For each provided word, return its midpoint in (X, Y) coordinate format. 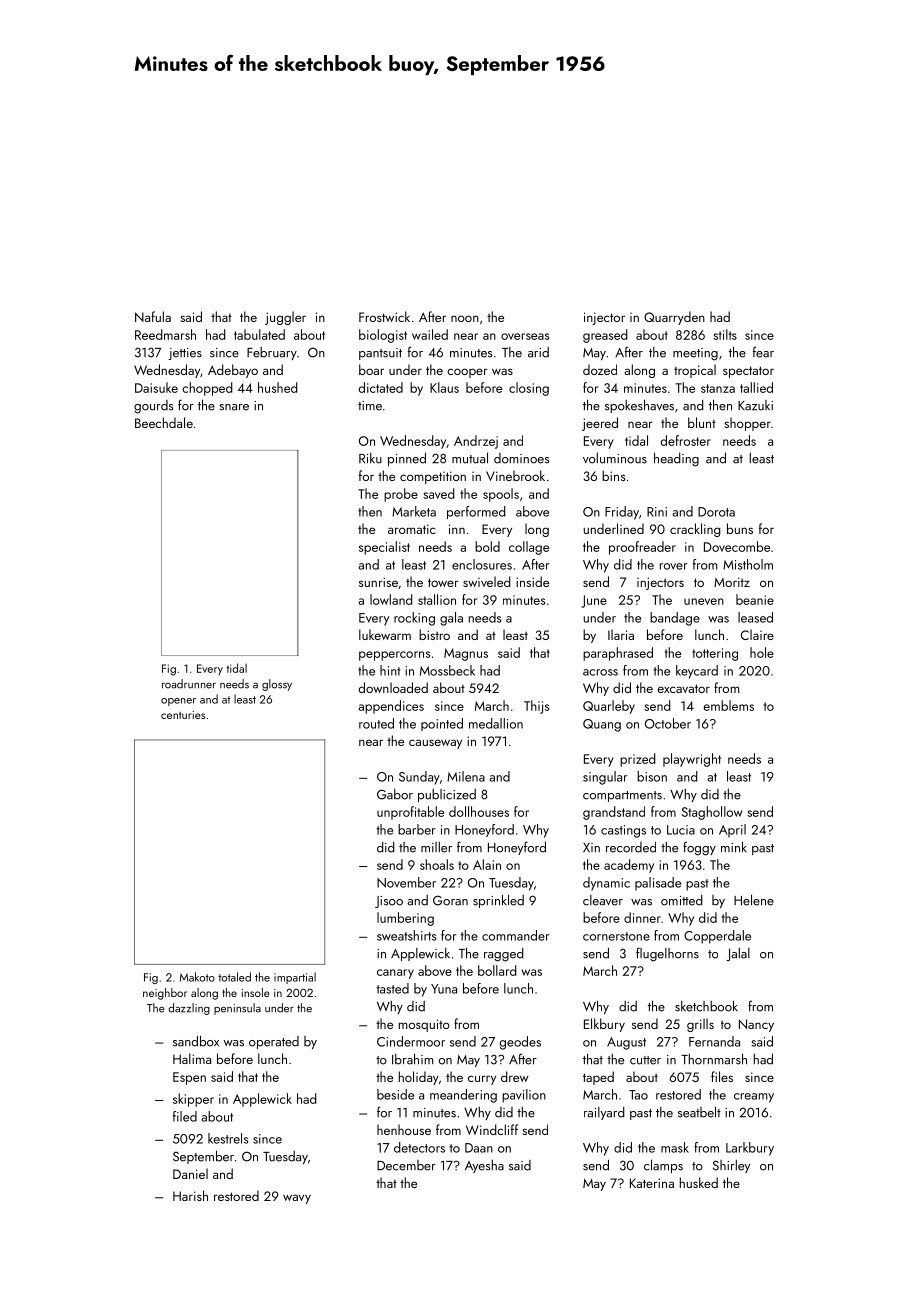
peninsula (237, 1009)
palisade (658, 884)
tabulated (259, 334)
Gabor (395, 794)
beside (395, 1094)
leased (755, 617)
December (406, 1165)
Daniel (190, 1173)
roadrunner (189, 684)
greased (605, 336)
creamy (754, 1098)
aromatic (411, 529)
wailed (430, 334)
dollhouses (479, 811)
